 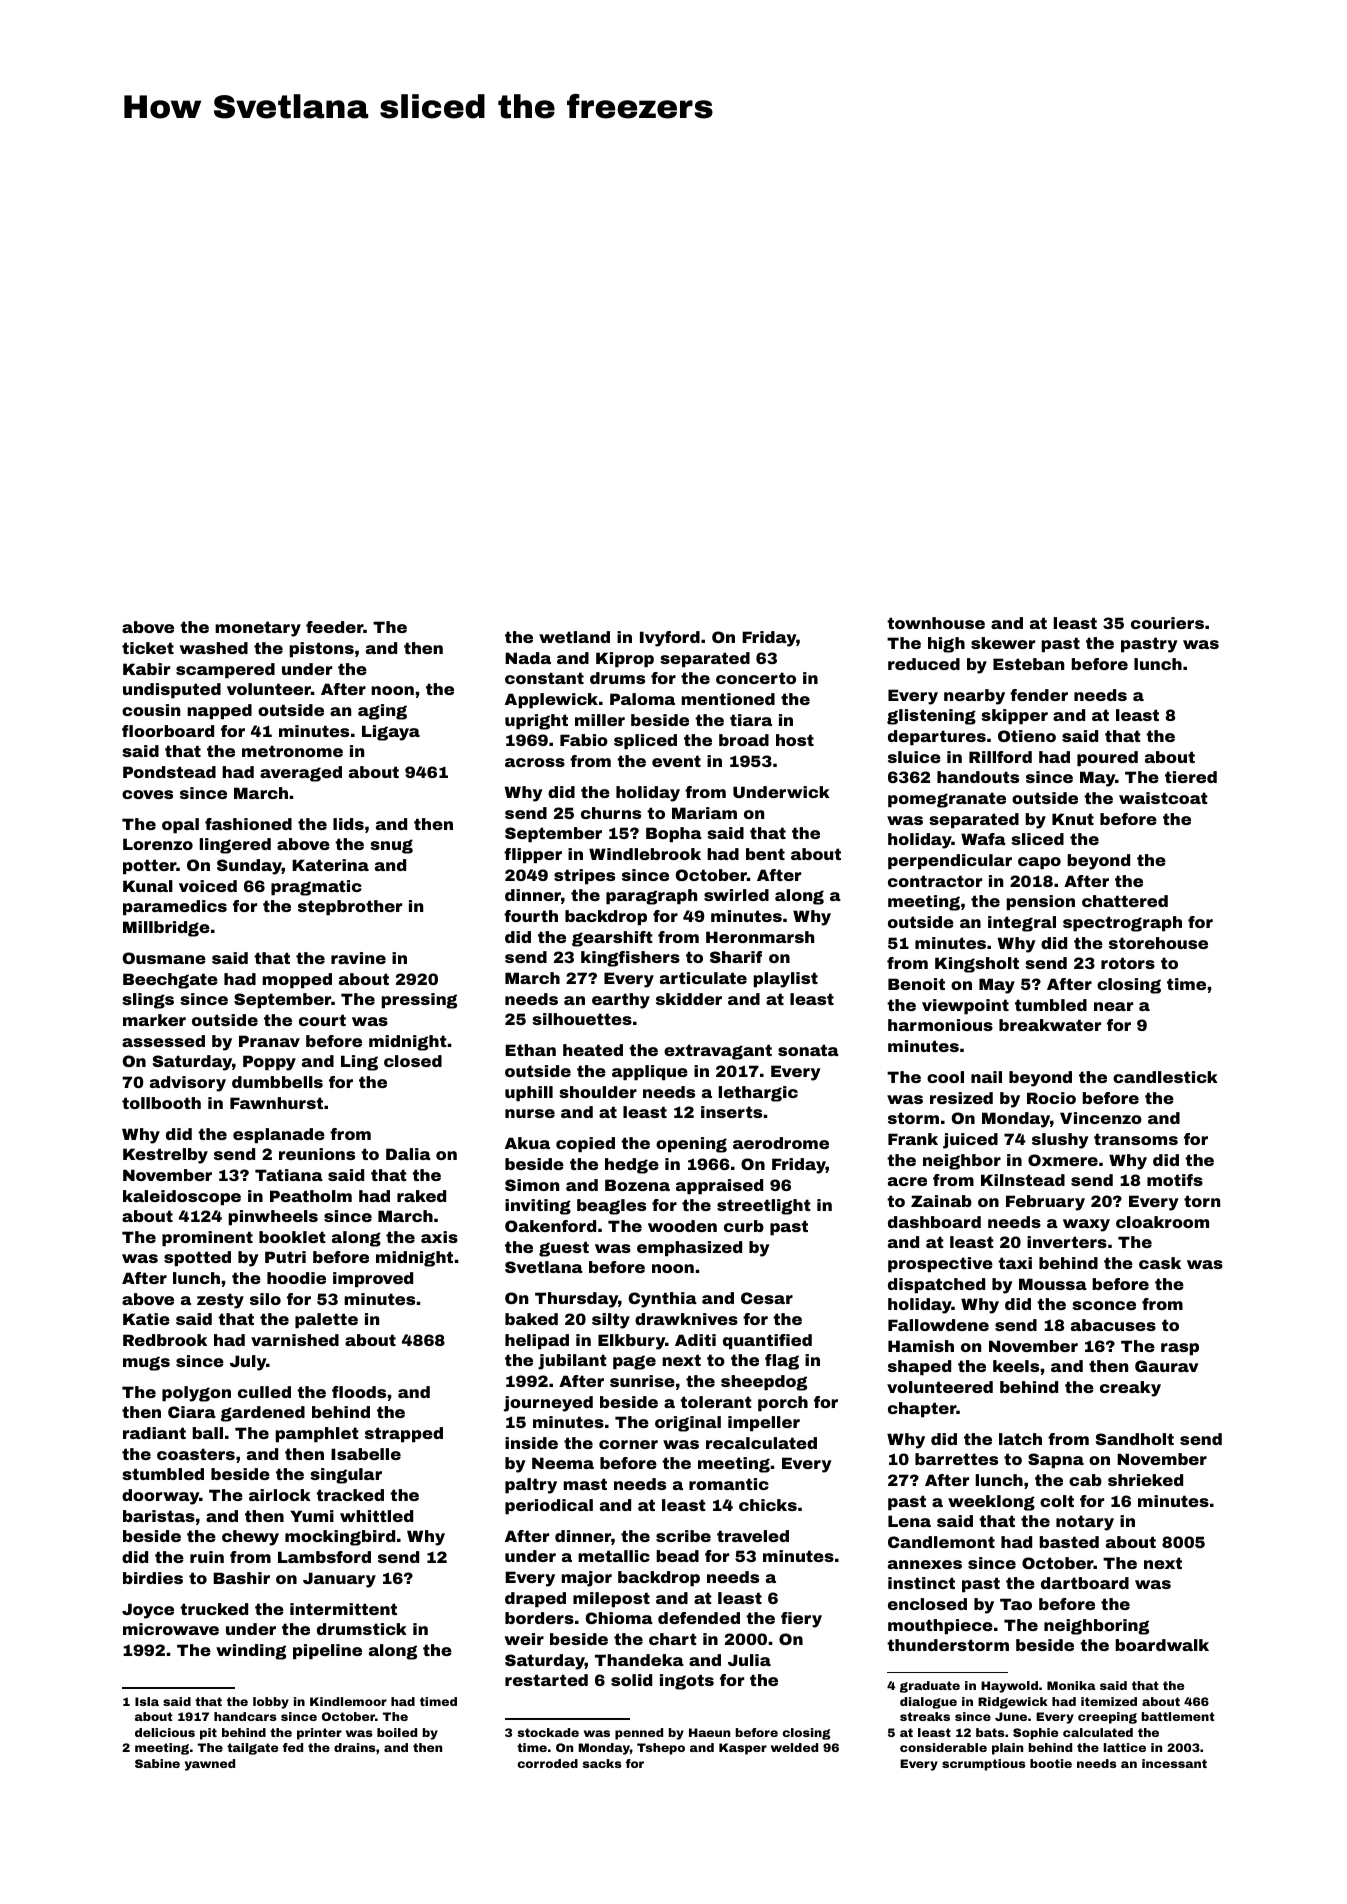 I want to click on event, so click(x=676, y=761).
